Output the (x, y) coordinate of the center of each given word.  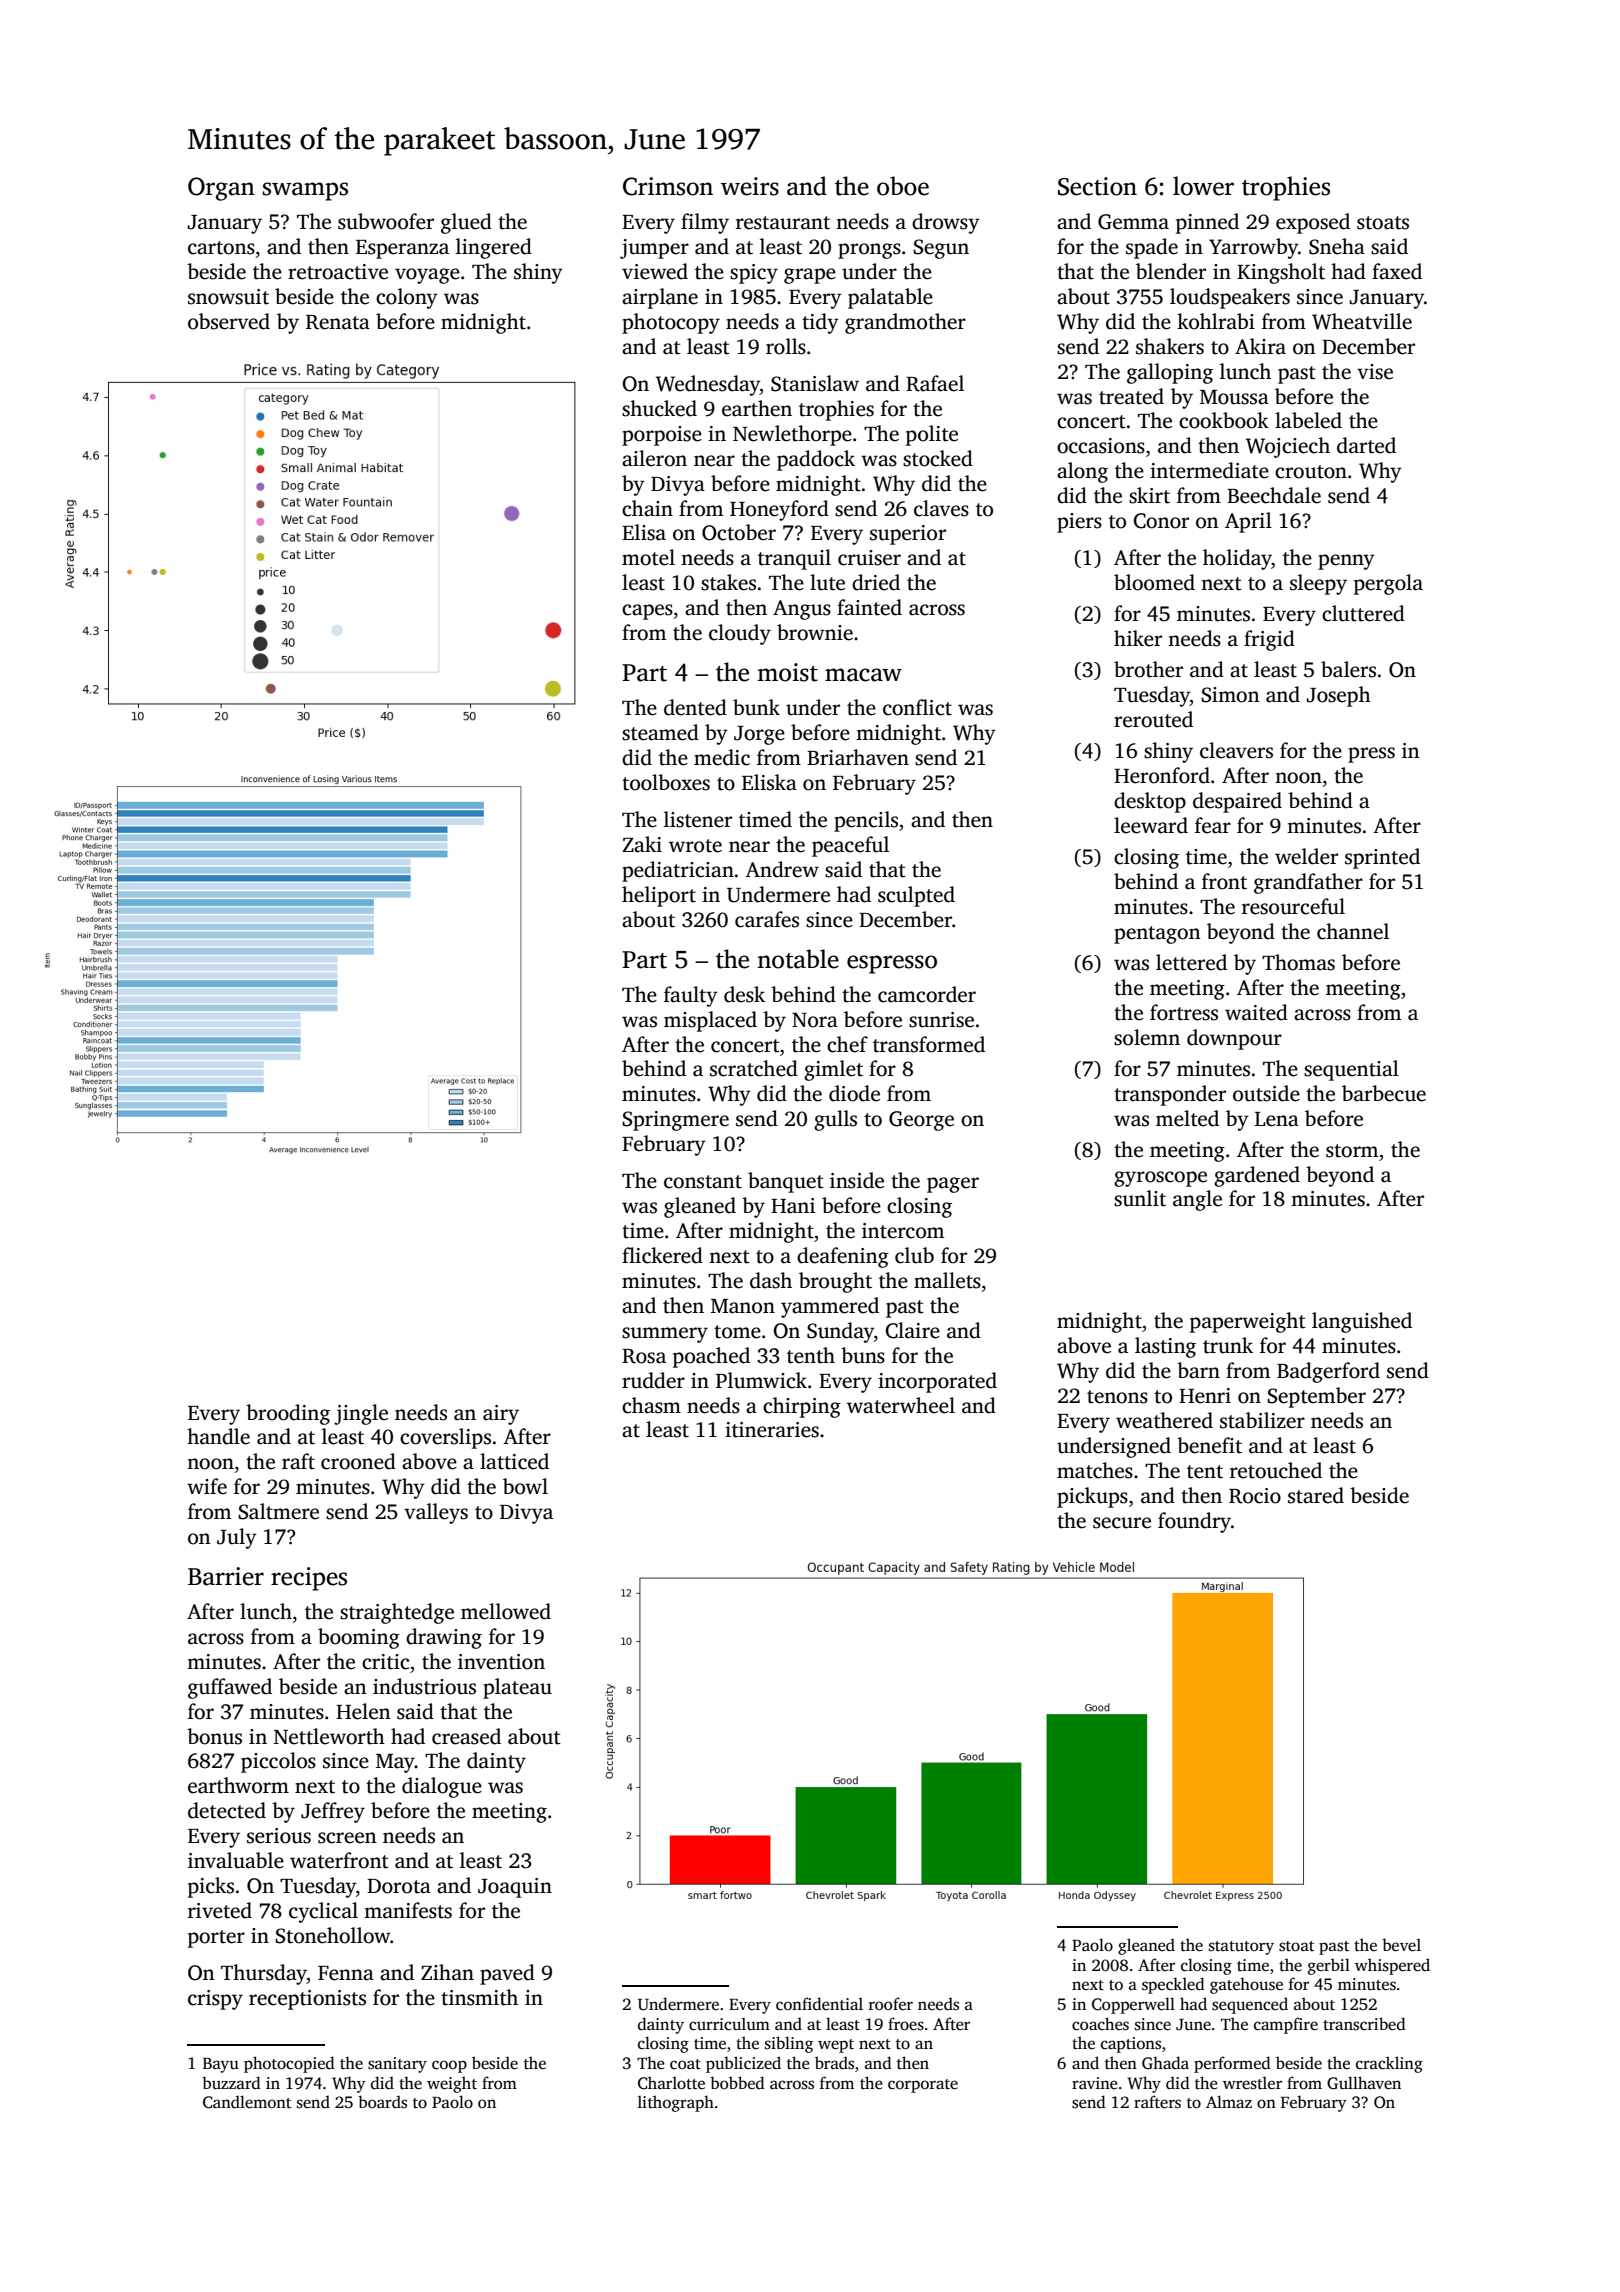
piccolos (278, 1762)
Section (1097, 186)
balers (1348, 669)
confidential (819, 2004)
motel (648, 557)
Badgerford (1328, 1372)
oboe (903, 186)
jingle (361, 1414)
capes (647, 612)
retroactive (338, 272)
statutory (1241, 1948)
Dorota (399, 1886)
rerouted (1153, 719)
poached (711, 1357)
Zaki (642, 844)
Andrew (782, 869)
